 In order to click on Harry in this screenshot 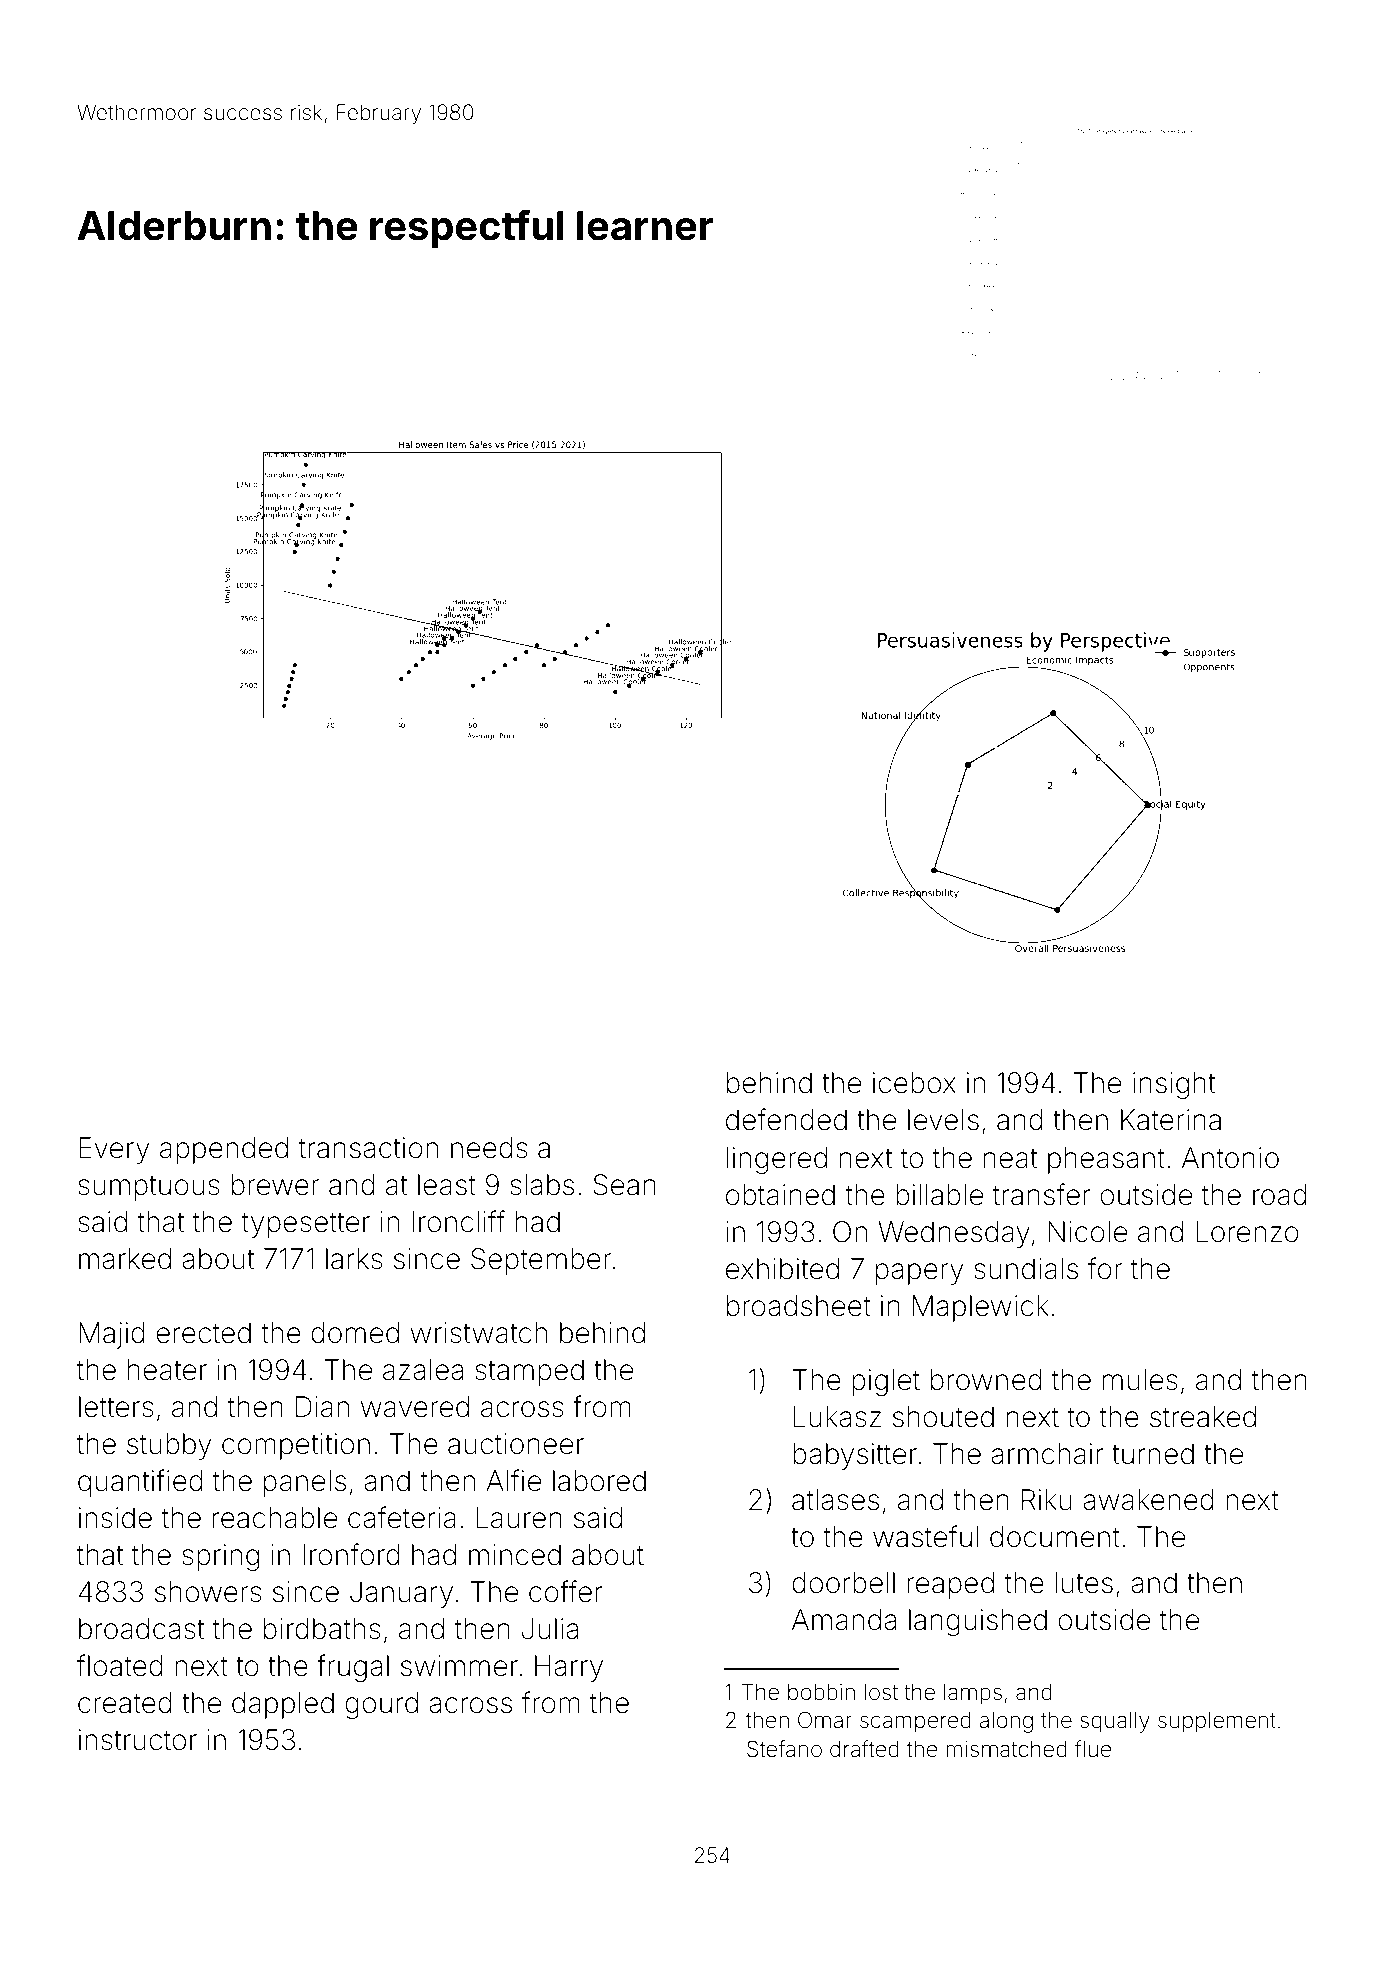, I will do `click(569, 1668)`.
